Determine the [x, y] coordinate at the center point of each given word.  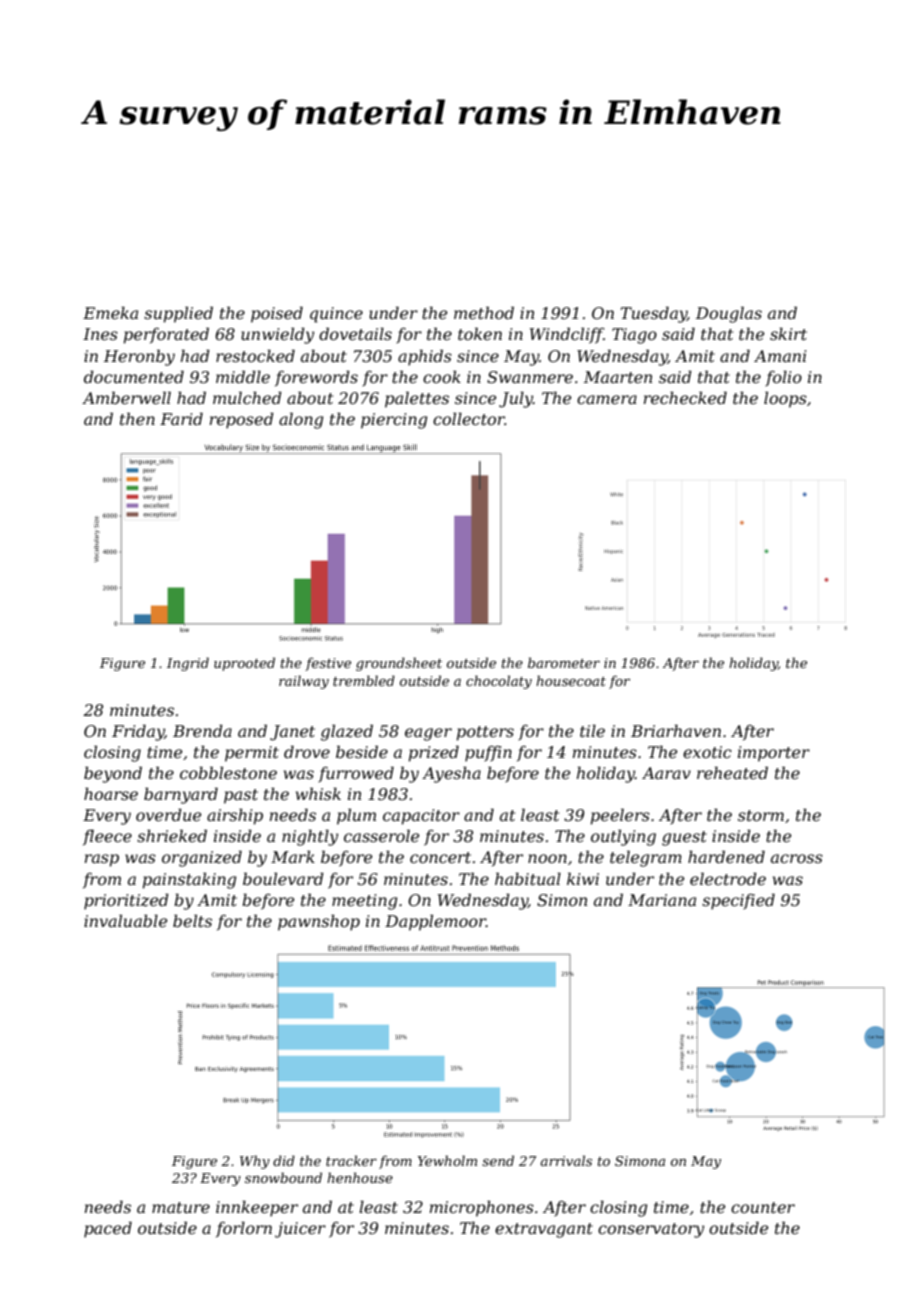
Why [255, 1162]
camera [607, 399]
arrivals [566, 1160]
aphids [425, 357]
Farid [181, 418]
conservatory [651, 1230]
